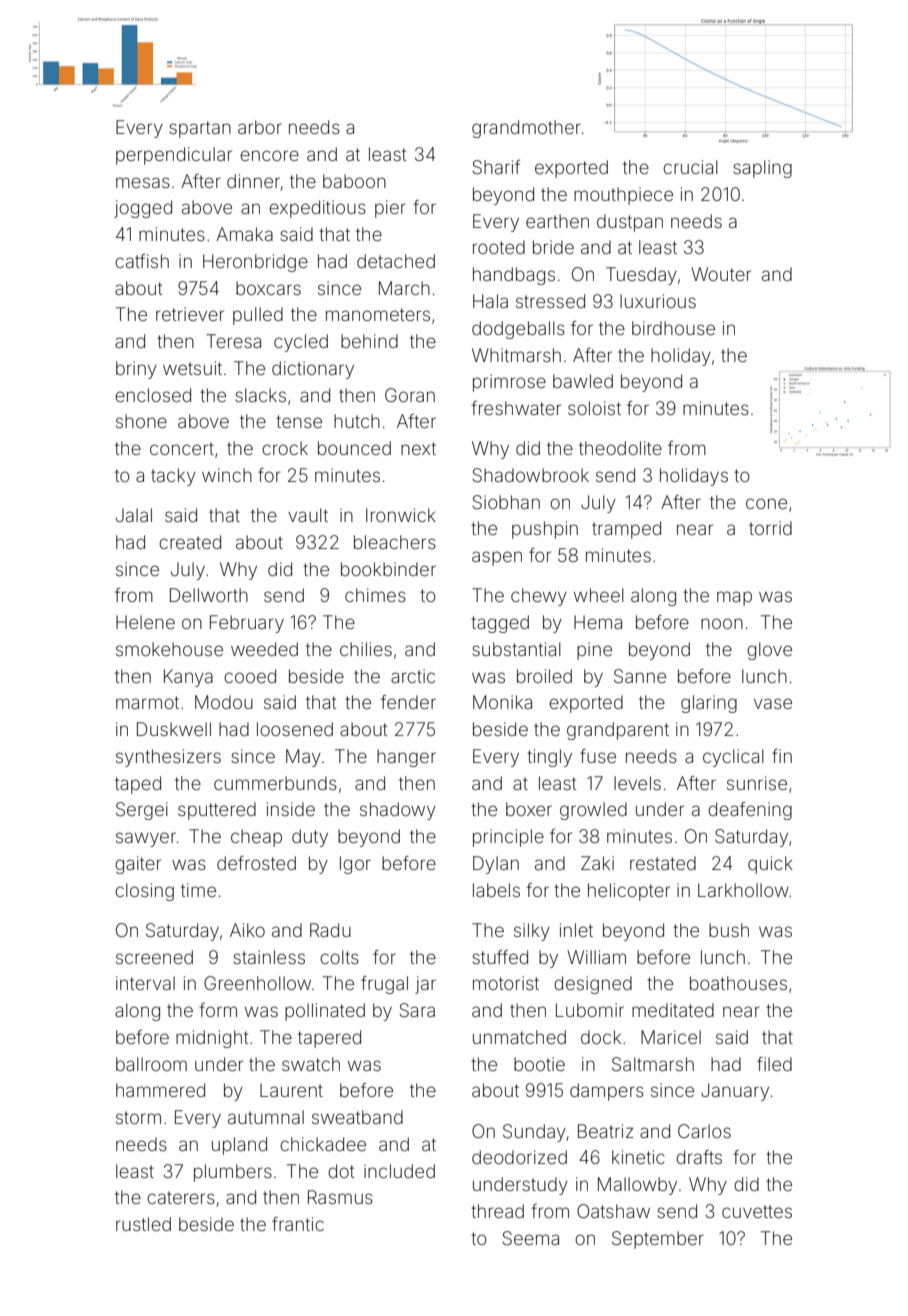 This page has height=1316, width=908. I want to click on torrid, so click(770, 528).
